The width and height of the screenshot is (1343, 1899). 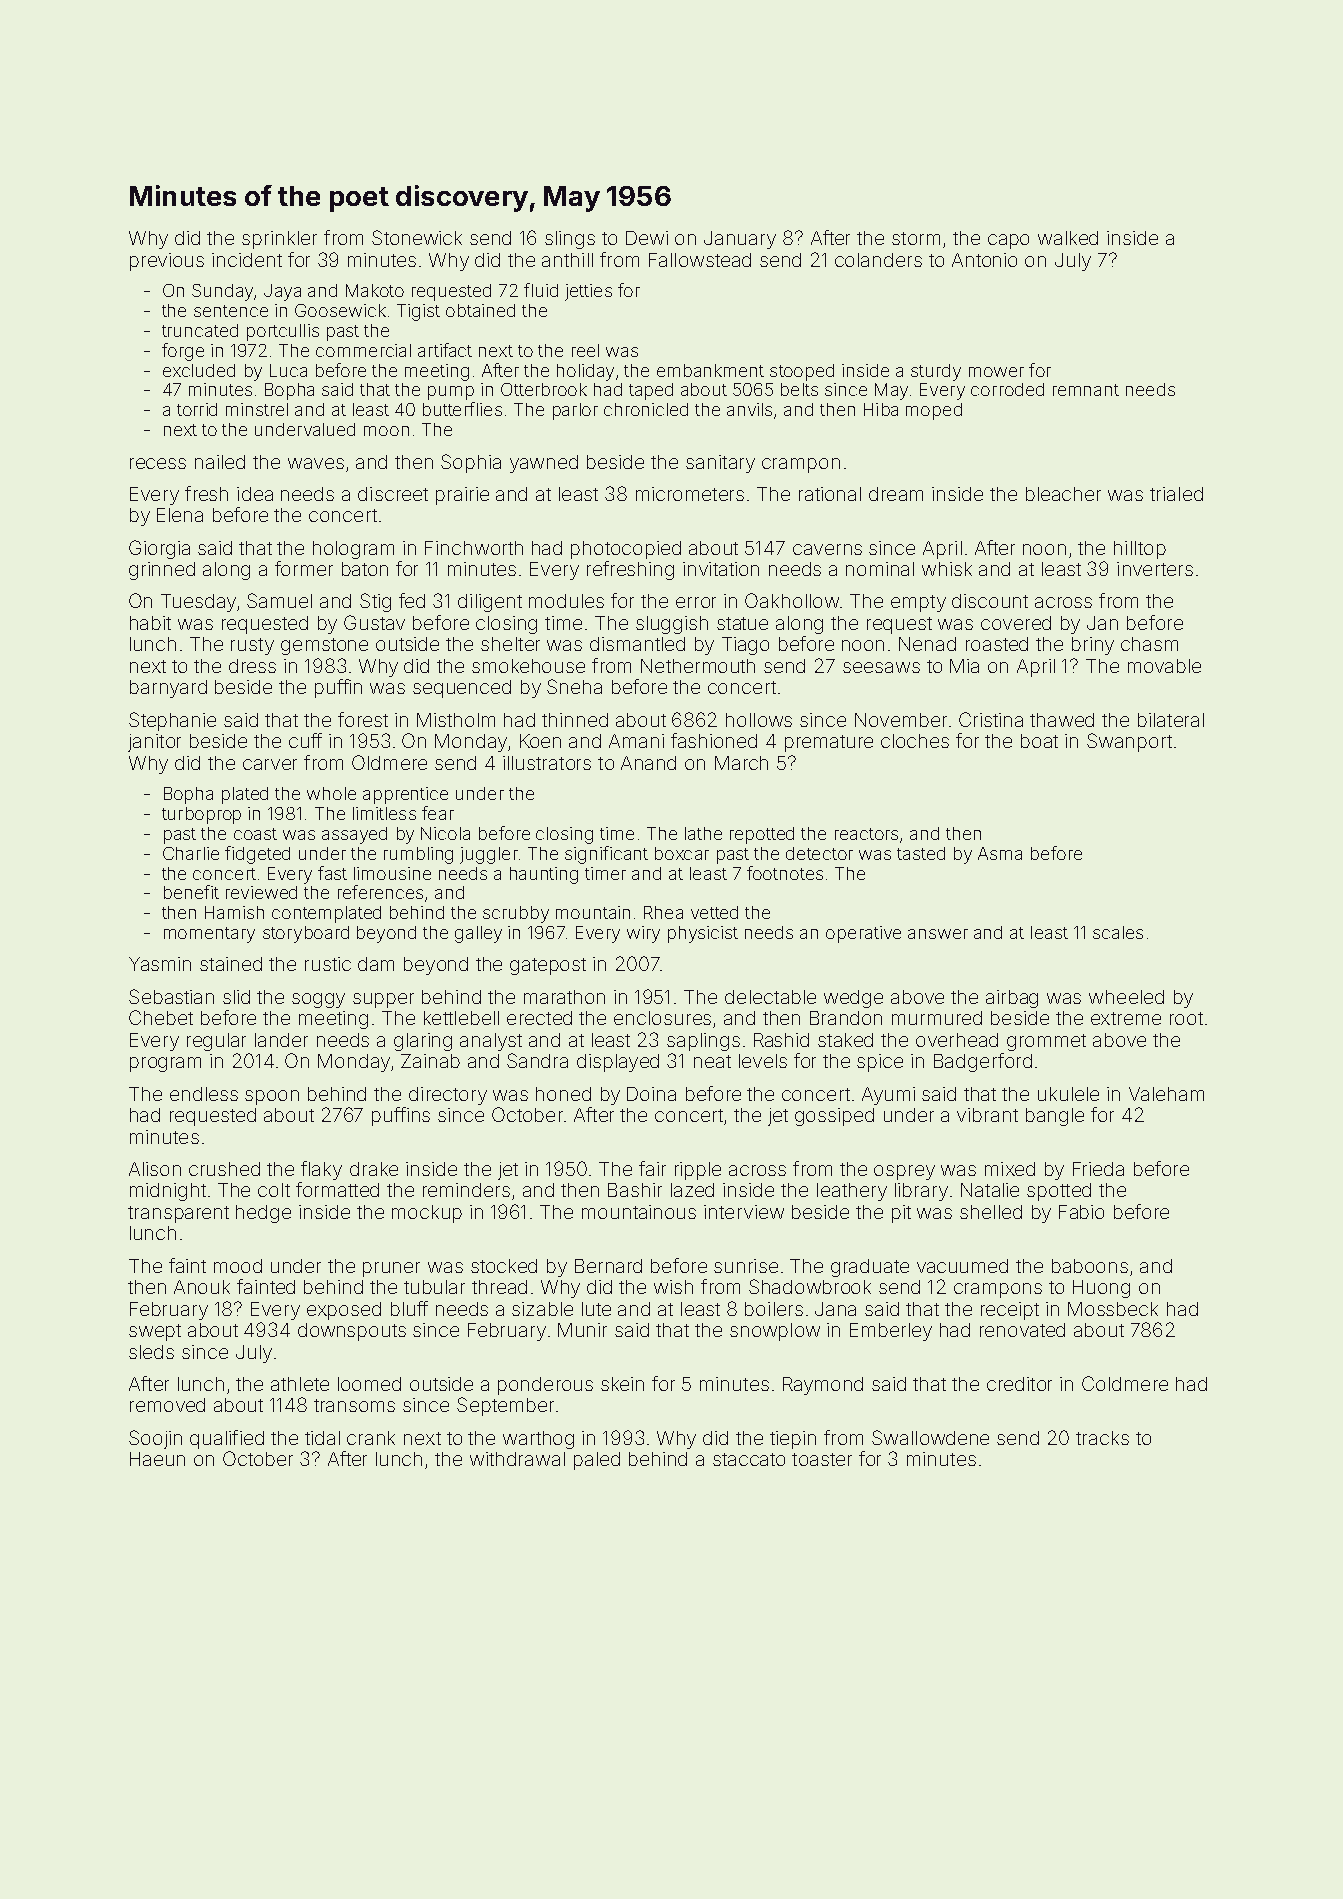 I want to click on Haeun, so click(x=157, y=1459).
